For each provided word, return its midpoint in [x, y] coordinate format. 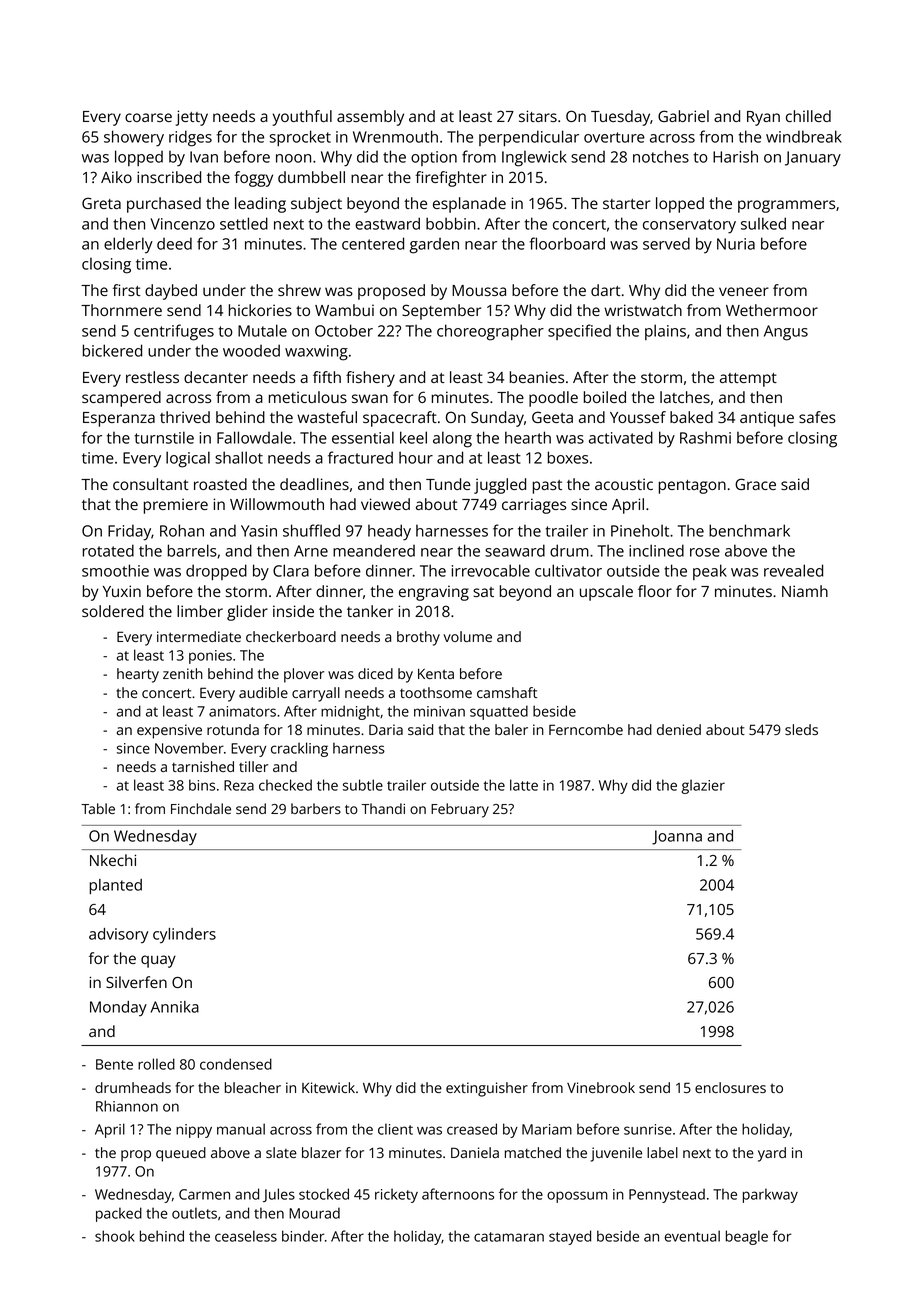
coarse [148, 117]
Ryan [763, 118]
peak [710, 572]
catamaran [509, 1237]
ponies [210, 657]
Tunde [448, 484]
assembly [370, 118]
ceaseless [246, 1236]
